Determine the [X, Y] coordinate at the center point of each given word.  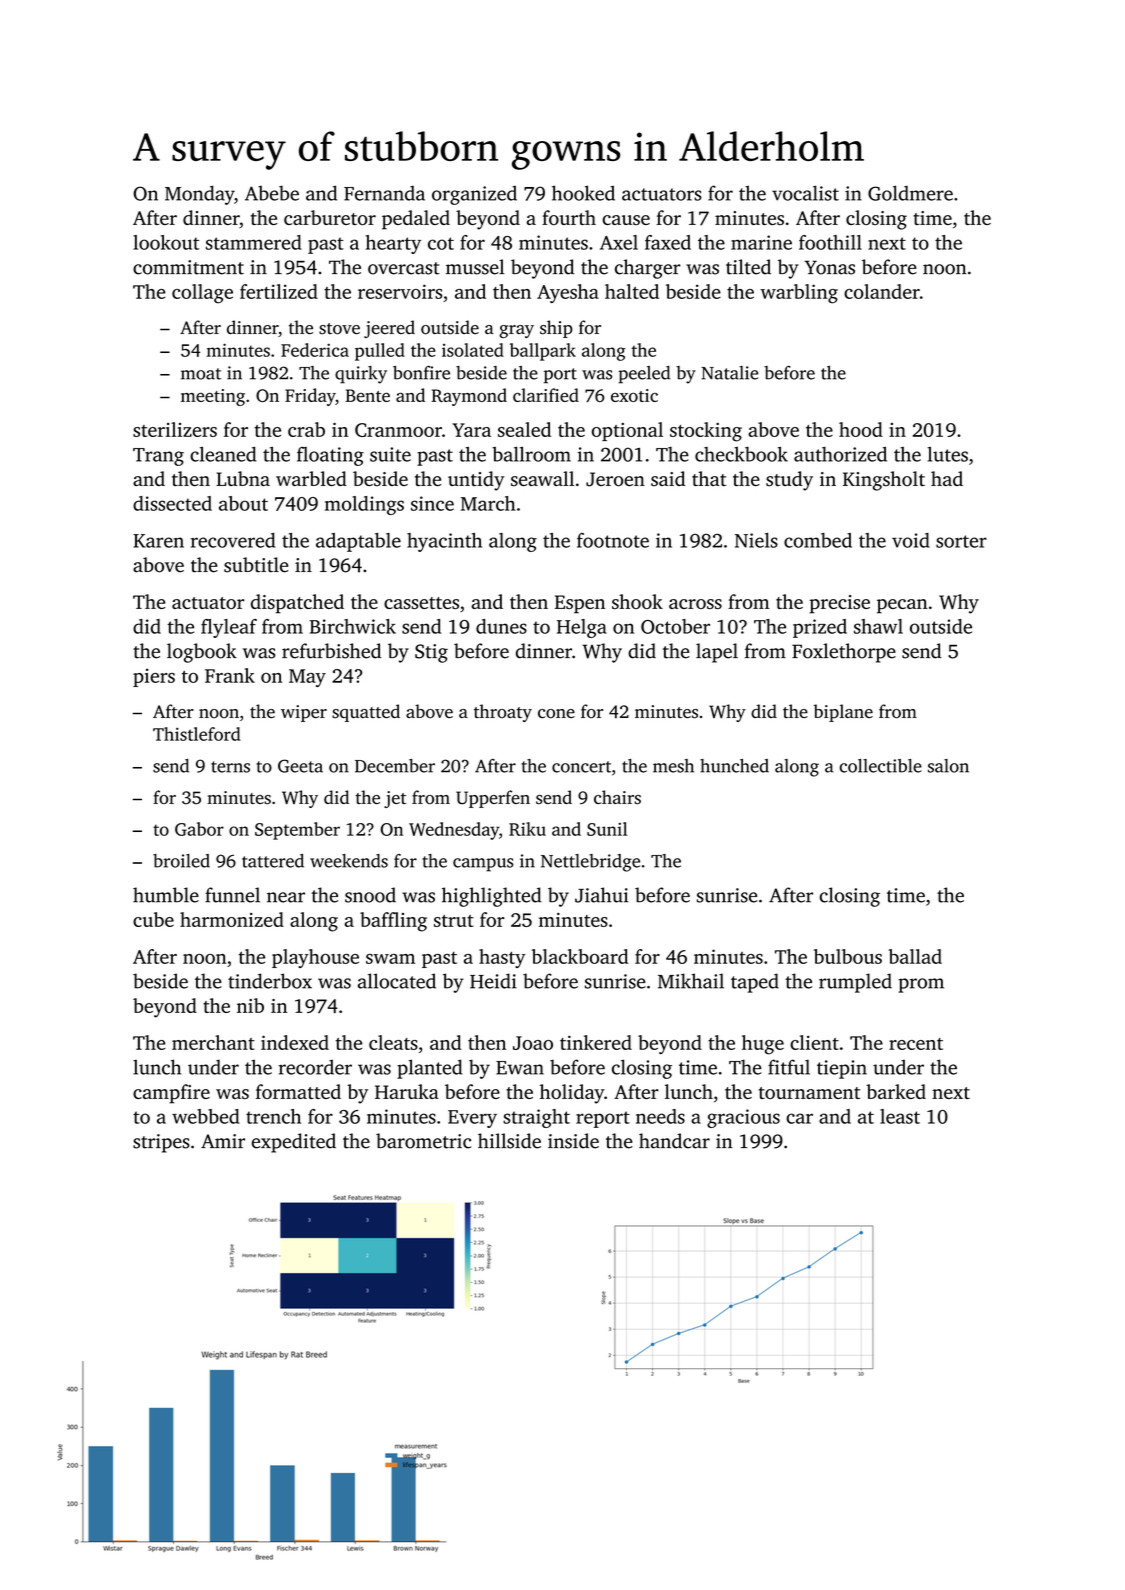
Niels [756, 540]
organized [474, 195]
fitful [789, 1067]
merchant [213, 1042]
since [432, 503]
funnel [232, 895]
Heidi [493, 981]
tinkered [596, 1042]
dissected [172, 503]
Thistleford [197, 734]
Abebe [272, 193]
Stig [431, 653]
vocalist [805, 193]
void [911, 540]
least [900, 1116]
